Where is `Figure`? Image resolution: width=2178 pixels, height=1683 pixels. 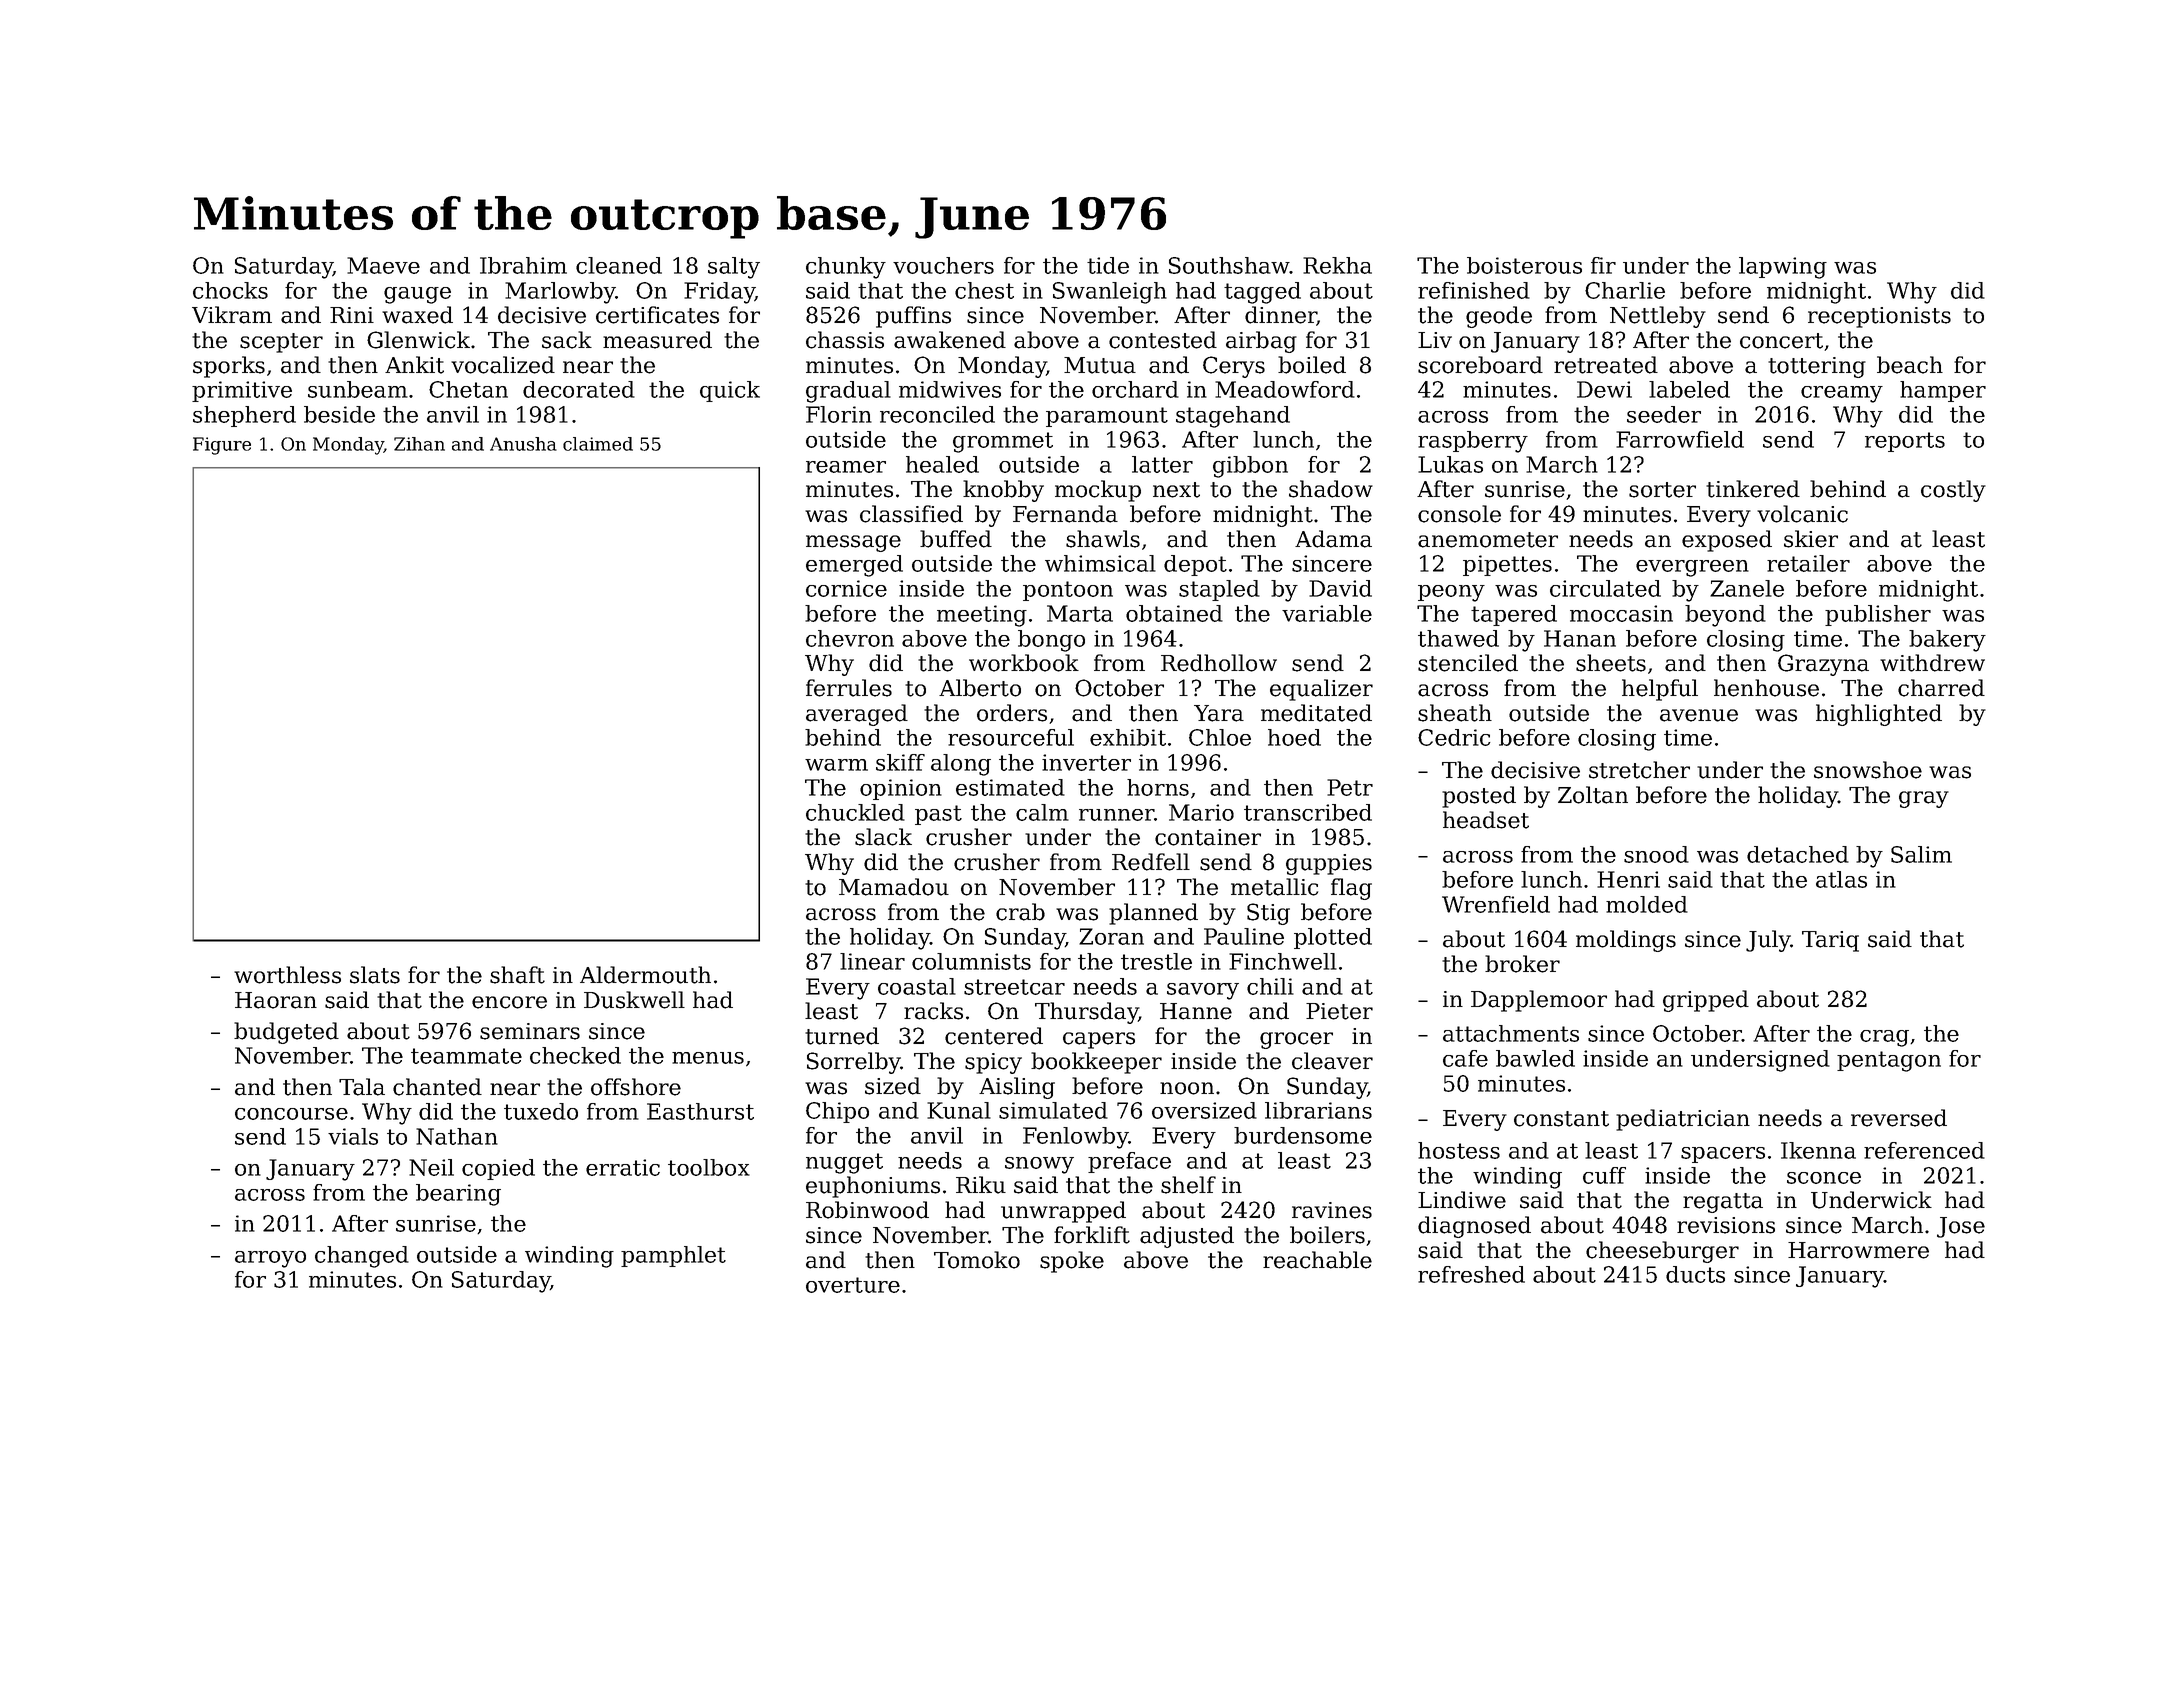 Figure is located at coordinates (222, 446).
